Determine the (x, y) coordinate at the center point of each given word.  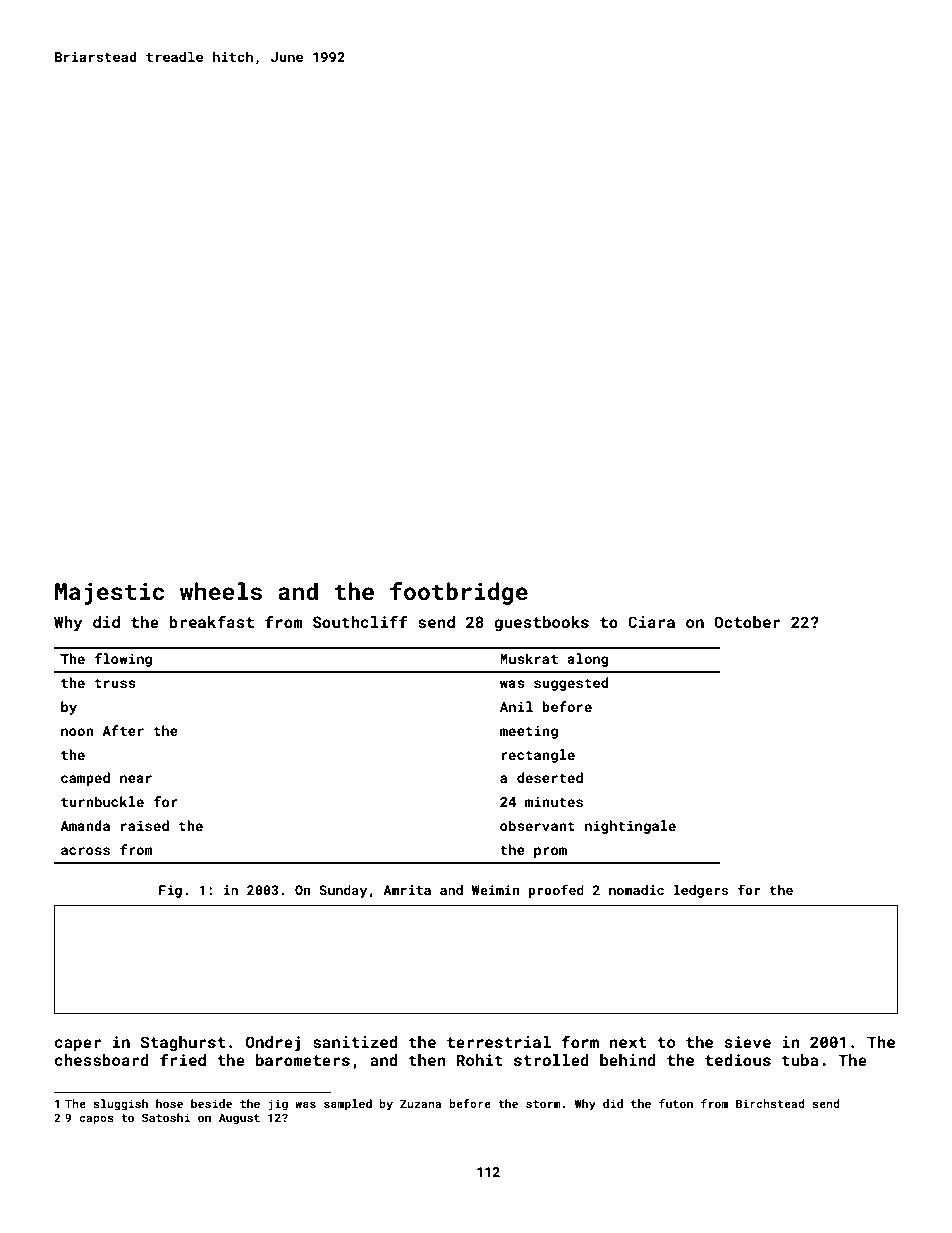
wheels (221, 591)
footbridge (459, 593)
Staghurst (182, 1044)
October (747, 622)
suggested (571, 684)
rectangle (538, 756)
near (136, 779)
